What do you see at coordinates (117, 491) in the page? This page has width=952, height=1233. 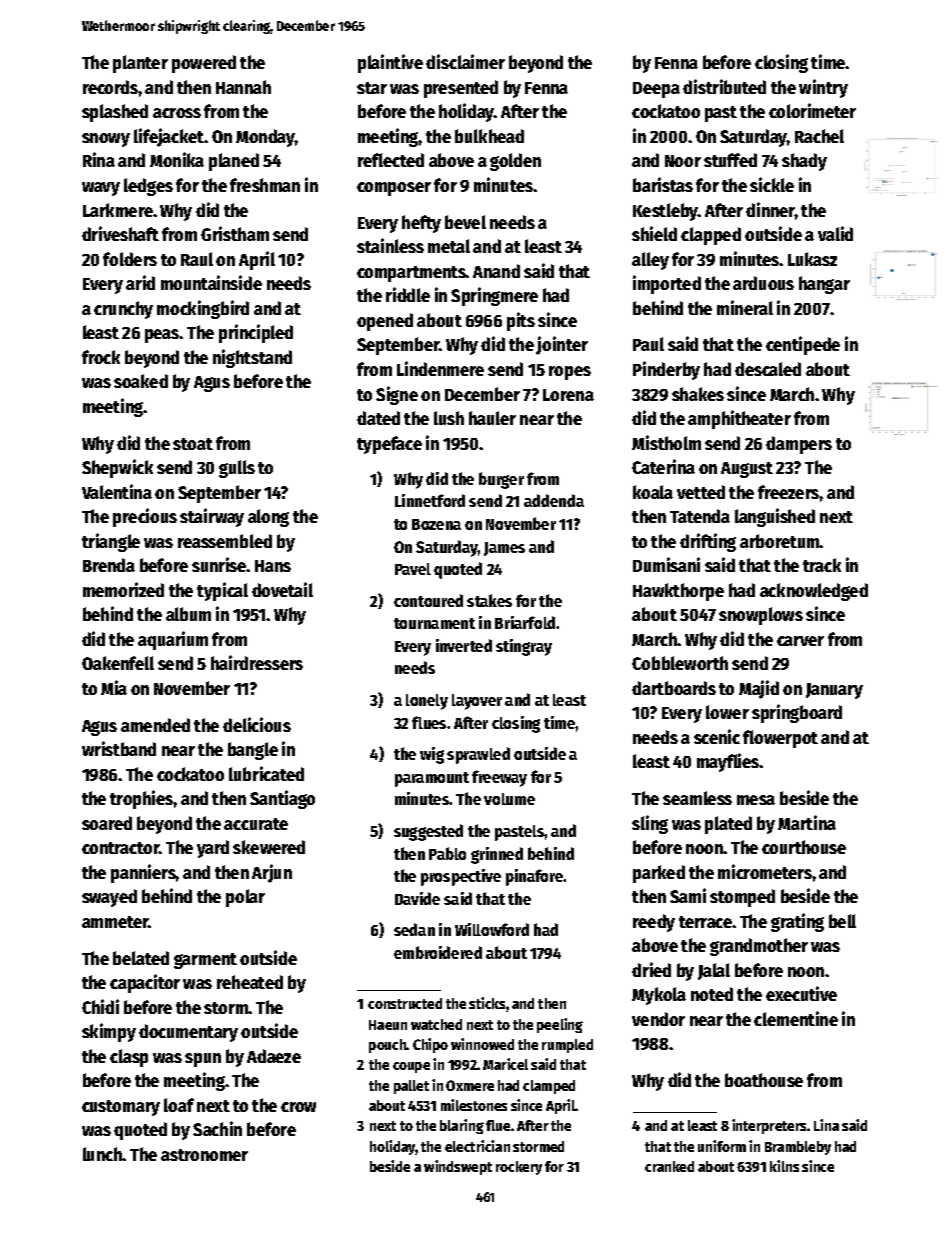 I see `Valentina` at bounding box center [117, 491].
